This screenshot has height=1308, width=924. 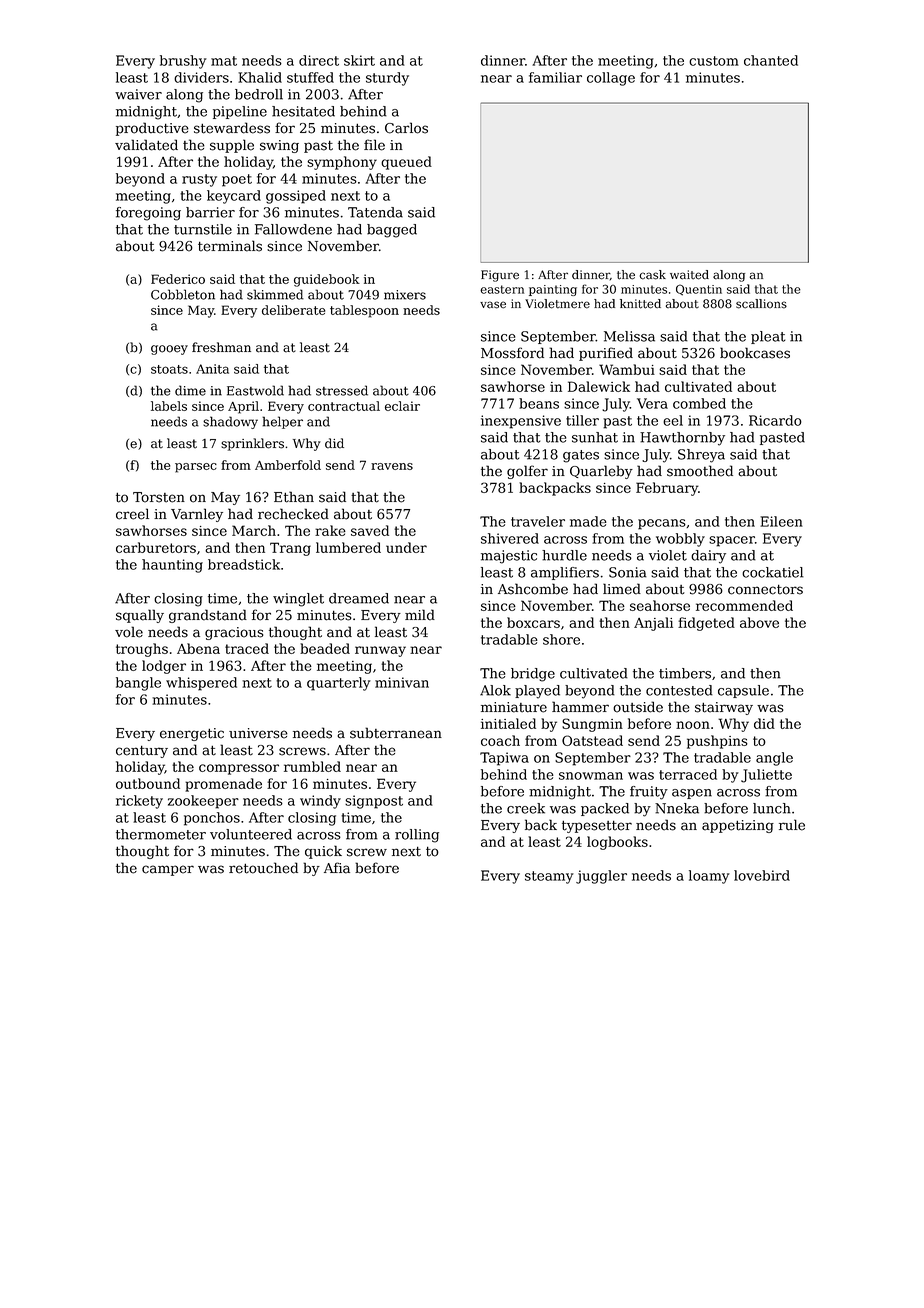 What do you see at coordinates (169, 406) in the screenshot?
I see `labels` at bounding box center [169, 406].
